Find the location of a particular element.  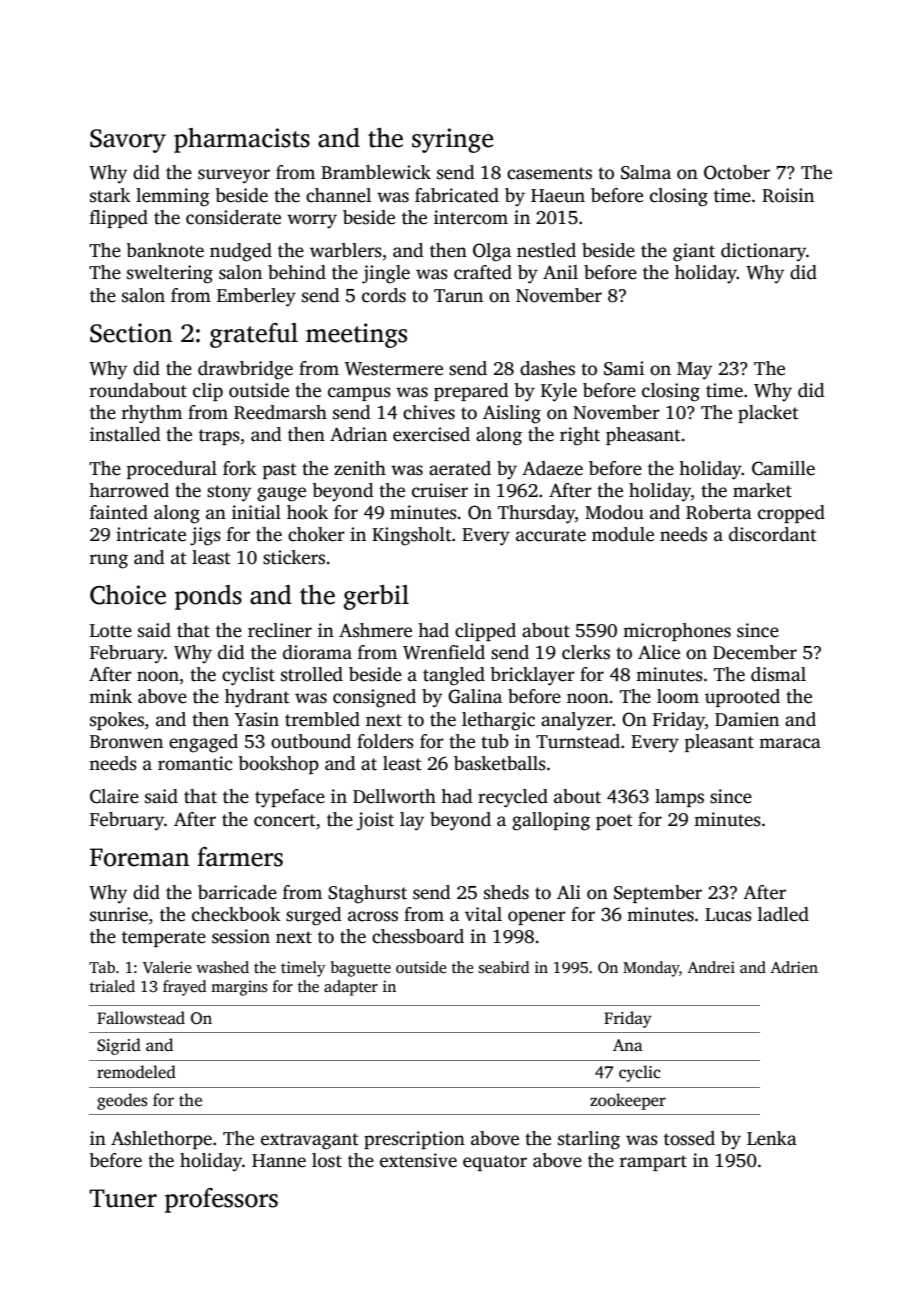

Adaeze is located at coordinates (552, 468).
